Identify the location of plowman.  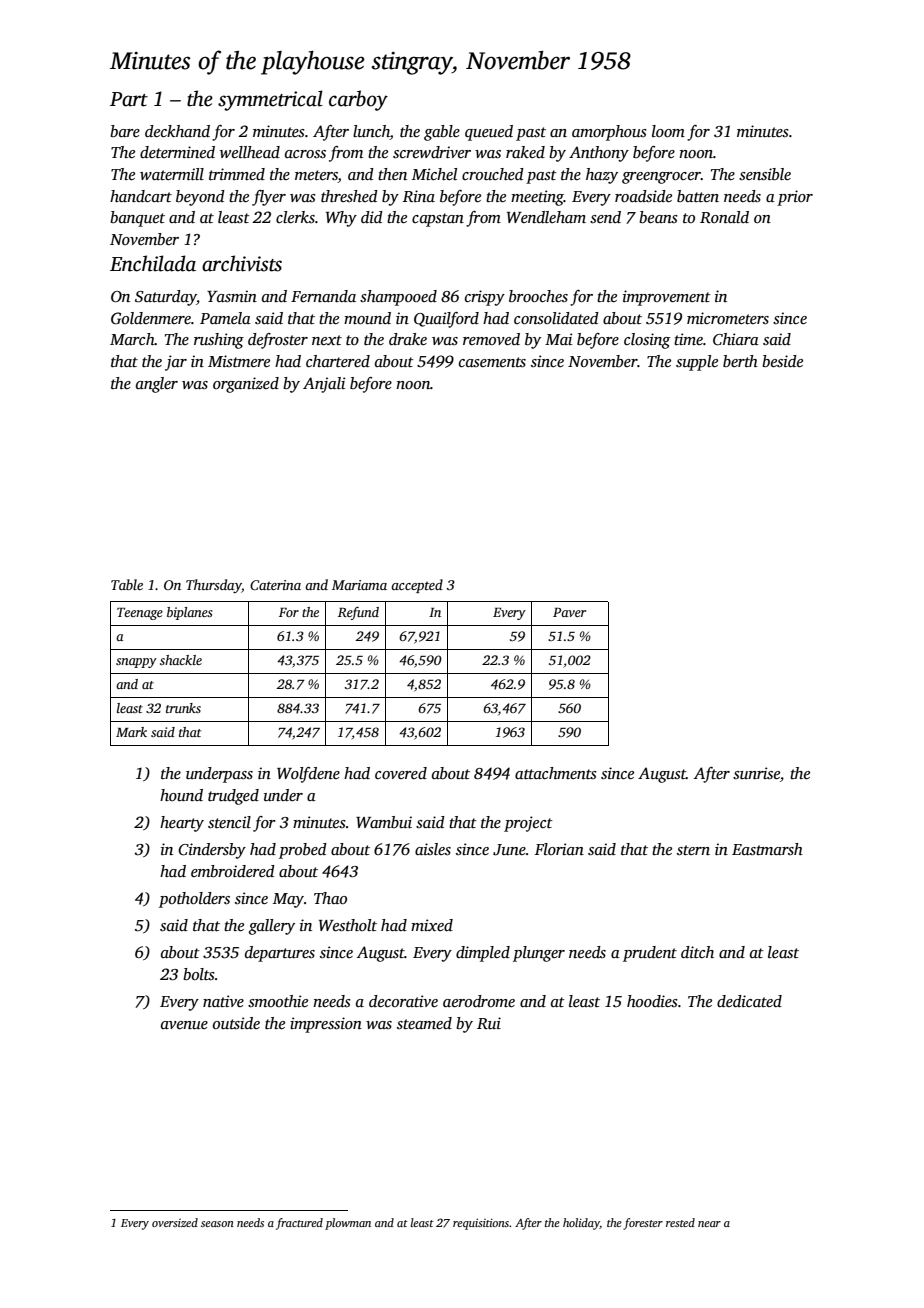
(348, 1224).
